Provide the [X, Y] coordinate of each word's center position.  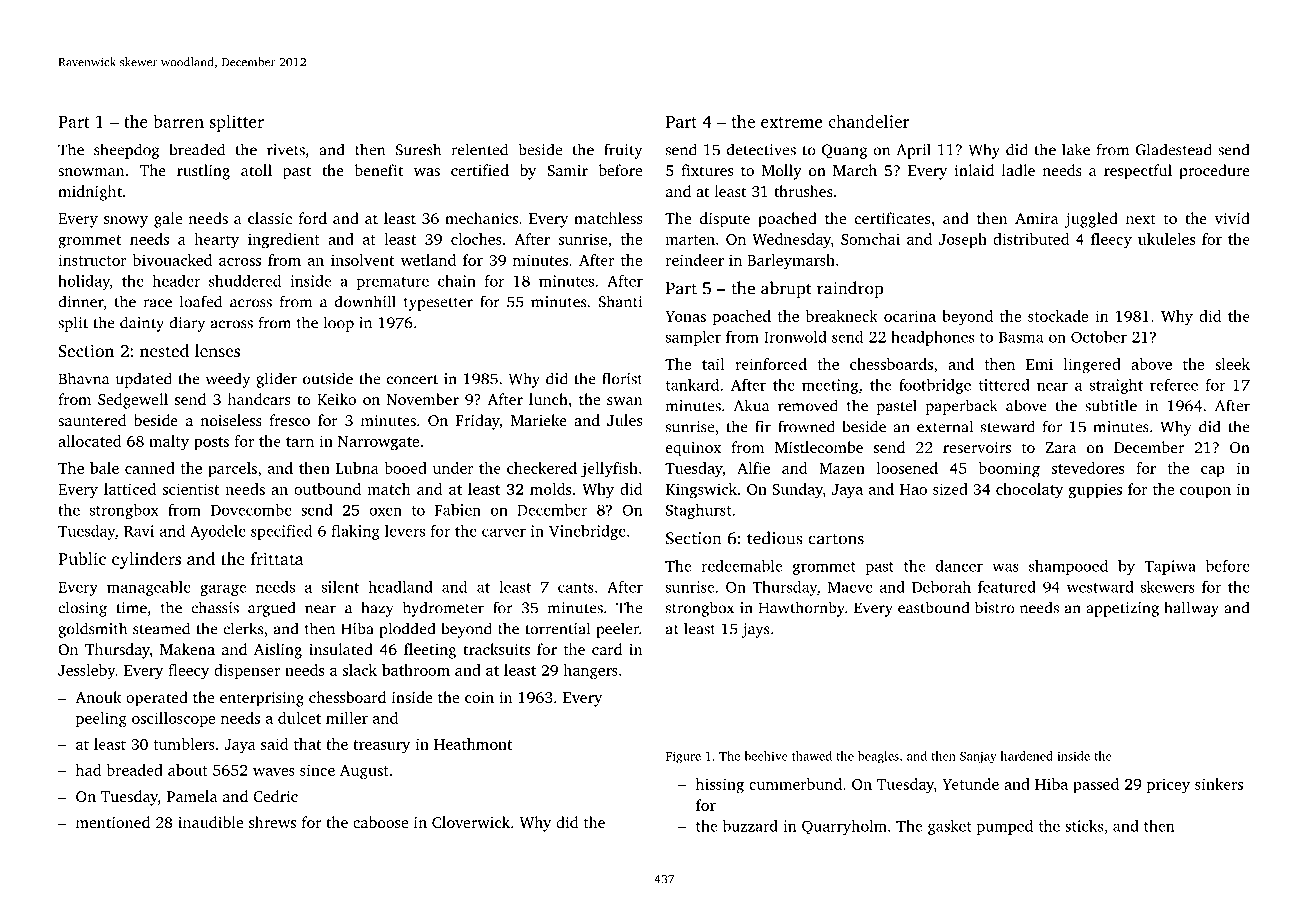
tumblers [184, 744]
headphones [932, 338]
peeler [617, 630]
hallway [1191, 609]
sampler [693, 338]
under [453, 468]
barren [178, 121]
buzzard [750, 826]
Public [82, 558]
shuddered [245, 281]
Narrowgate [378, 443]
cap [1213, 471]
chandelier [868, 121]
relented [479, 149]
